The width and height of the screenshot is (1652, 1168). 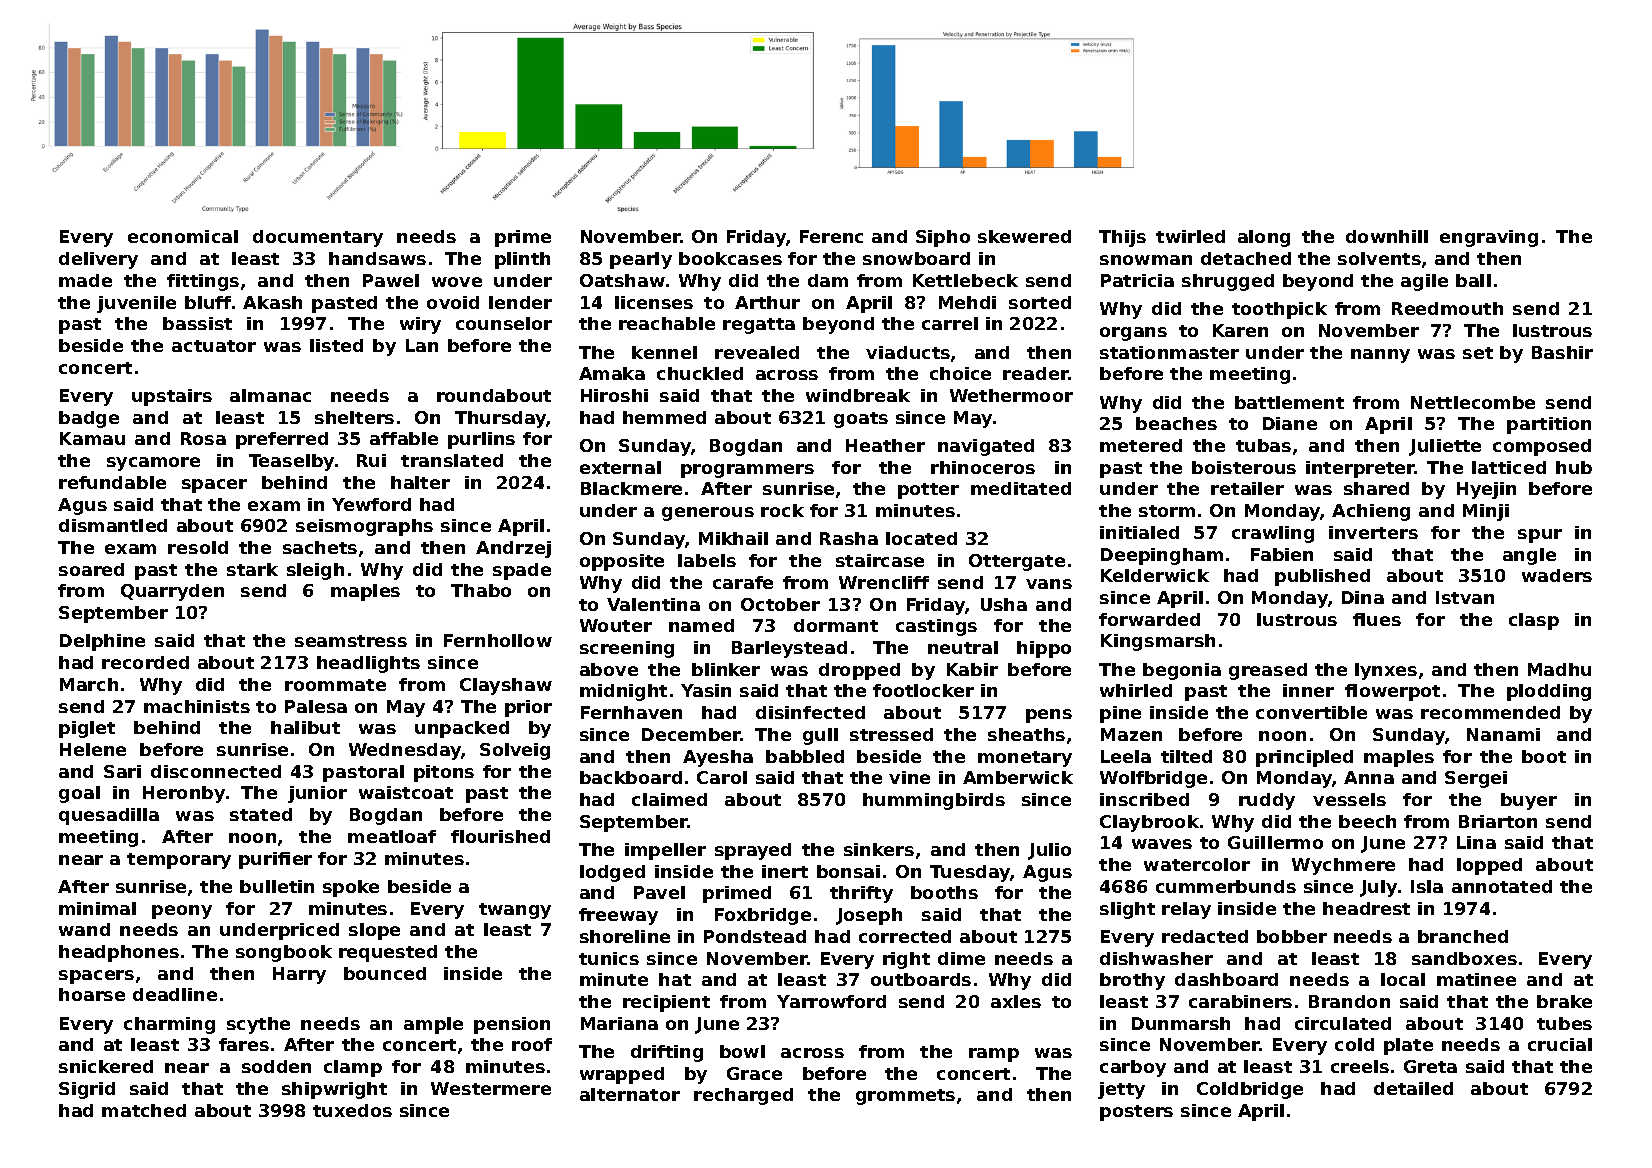 What do you see at coordinates (909, 777) in the screenshot?
I see `vine` at bounding box center [909, 777].
